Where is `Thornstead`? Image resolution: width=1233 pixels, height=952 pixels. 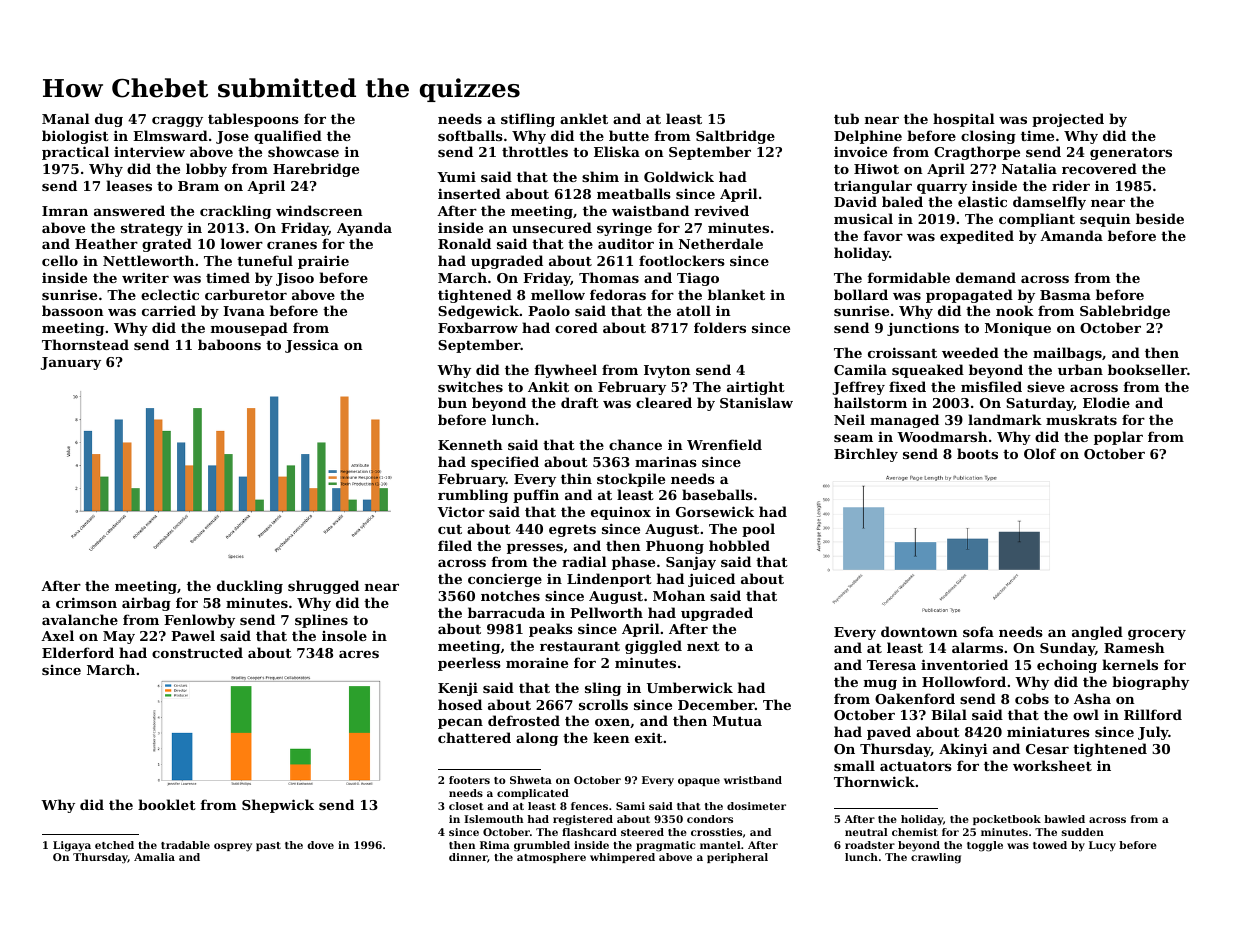 Thornstead is located at coordinates (85, 344).
